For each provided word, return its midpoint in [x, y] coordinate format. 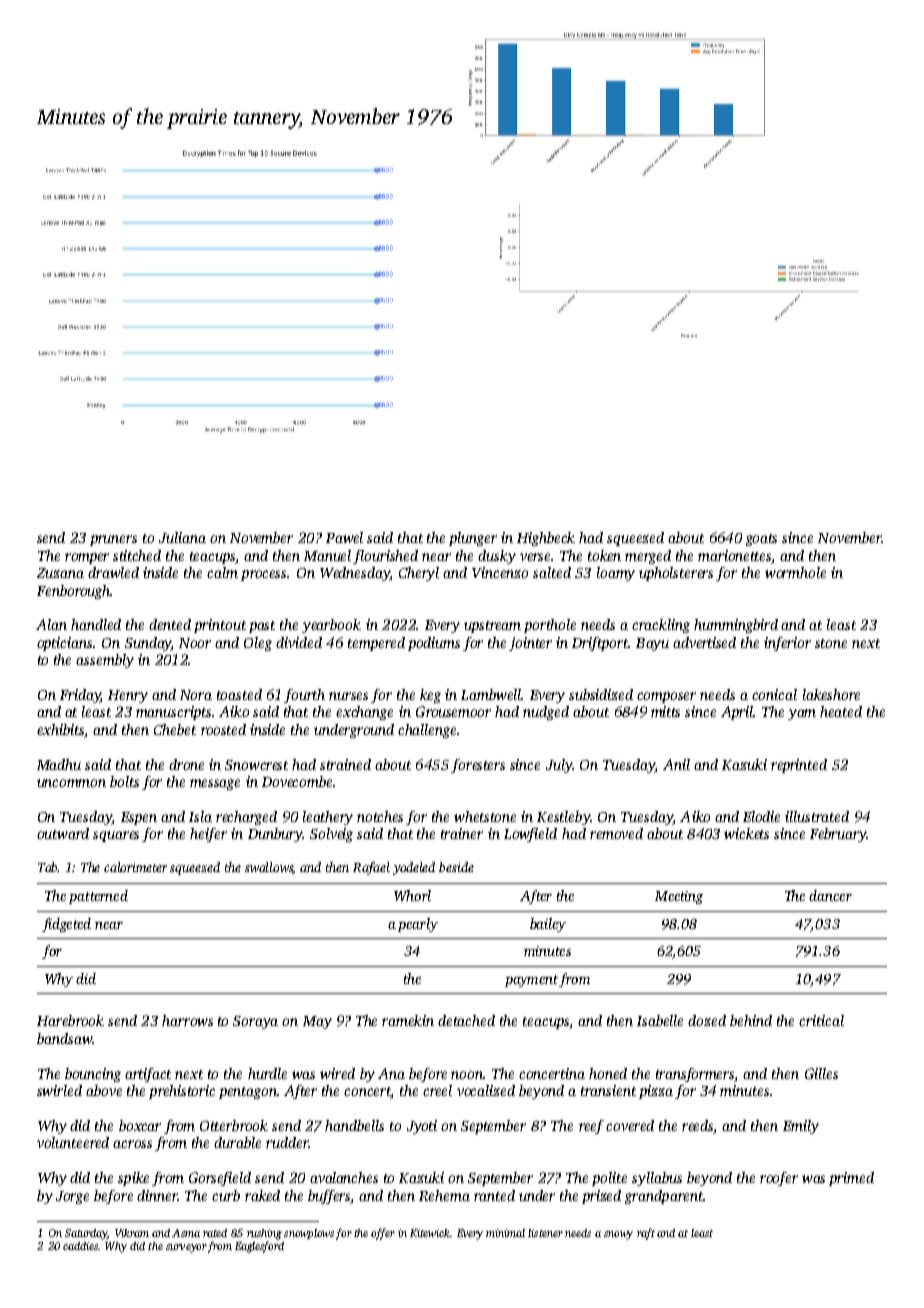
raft [646, 1234]
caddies [80, 1246]
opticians [64, 644]
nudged [546, 713]
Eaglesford [259, 1247]
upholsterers [676, 574]
